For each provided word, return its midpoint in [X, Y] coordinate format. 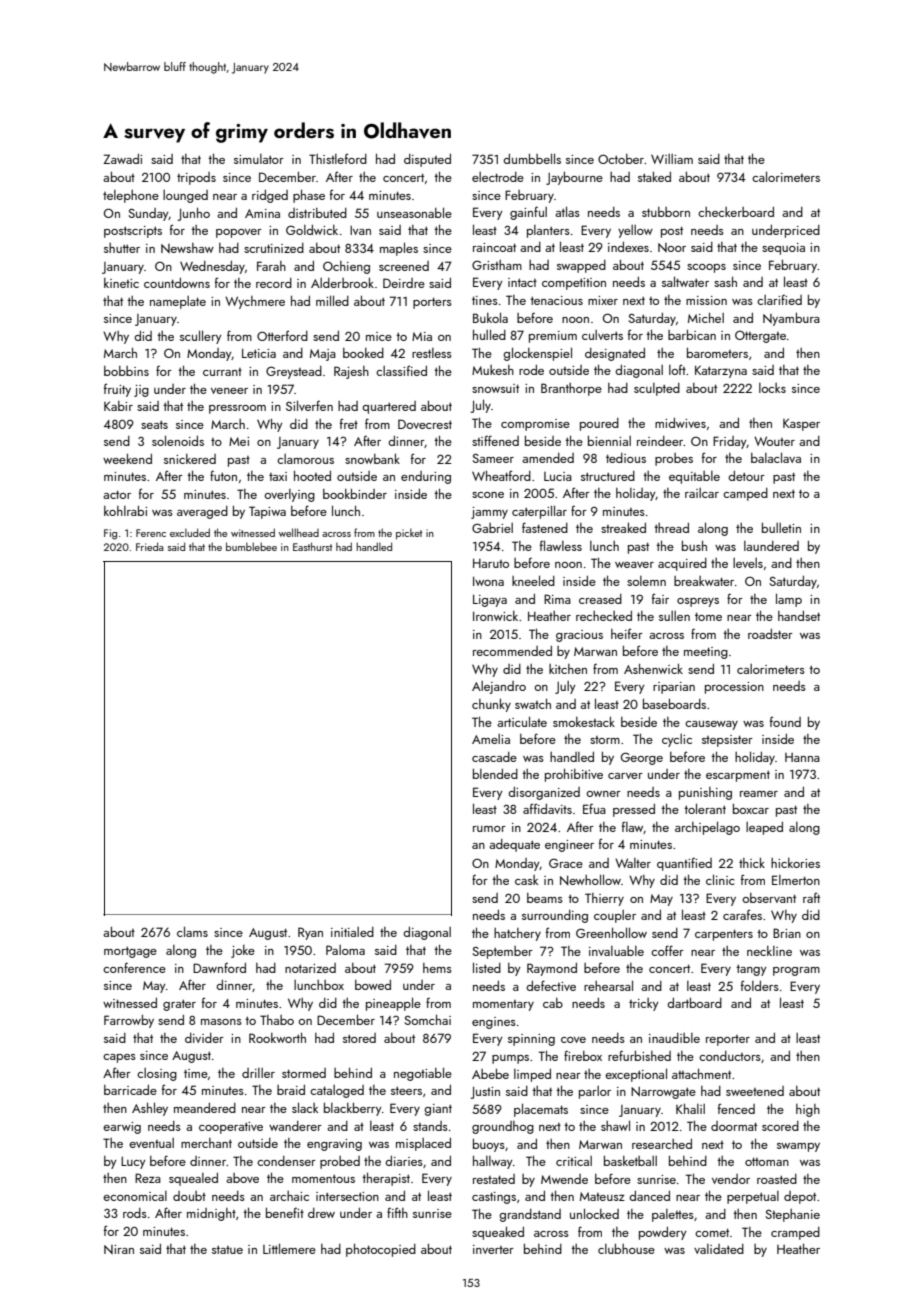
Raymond [552, 969]
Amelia [491, 739]
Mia [422, 336]
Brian [787, 933]
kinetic [121, 283]
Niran [119, 1249]
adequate [514, 845]
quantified [684, 864]
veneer [229, 391]
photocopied [381, 1250]
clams [192, 931]
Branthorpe [571, 389]
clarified [779, 299]
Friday [730, 442]
